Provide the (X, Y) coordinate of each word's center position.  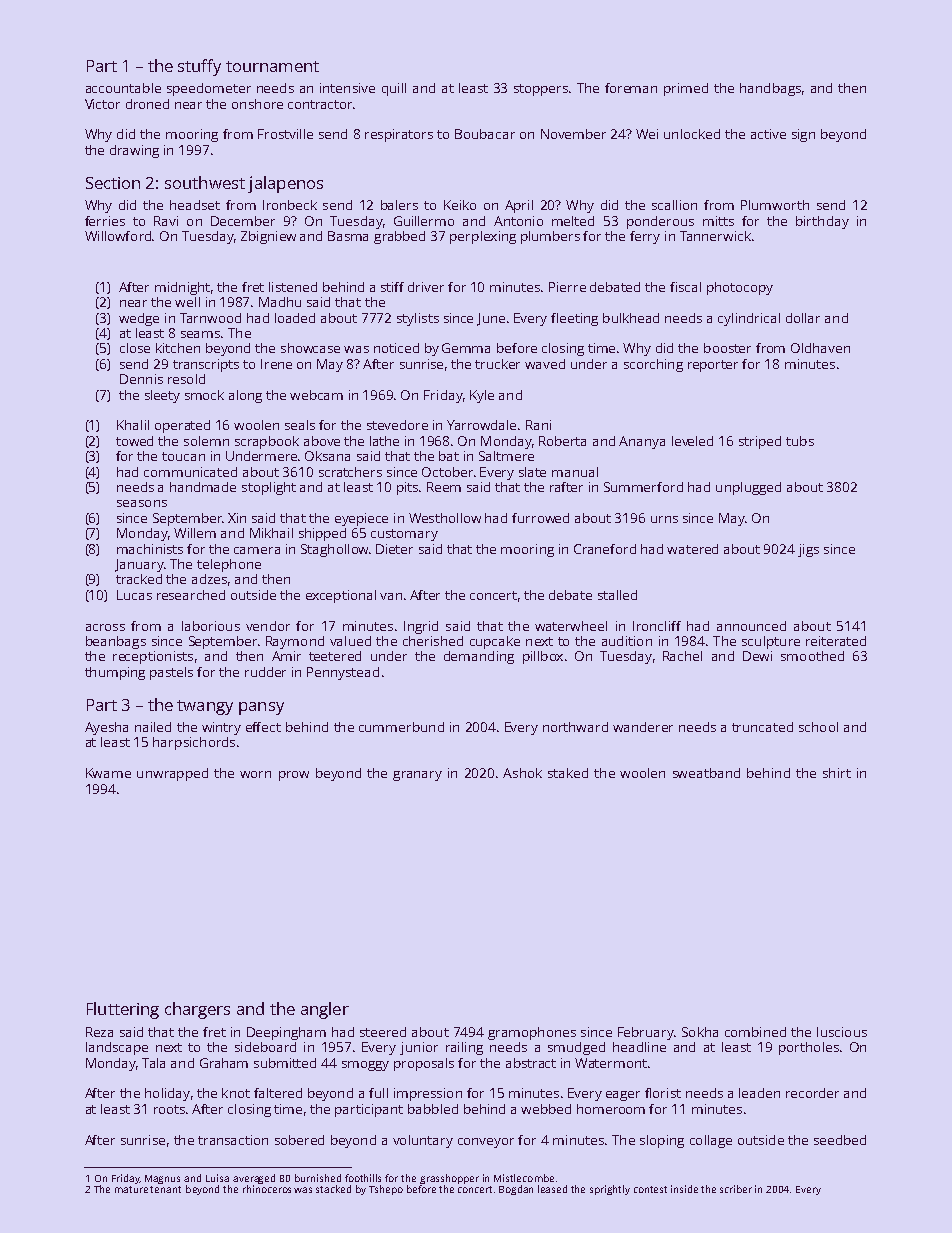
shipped (322, 534)
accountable (123, 88)
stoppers (541, 90)
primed (686, 89)
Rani (538, 425)
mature (131, 1189)
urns (664, 519)
